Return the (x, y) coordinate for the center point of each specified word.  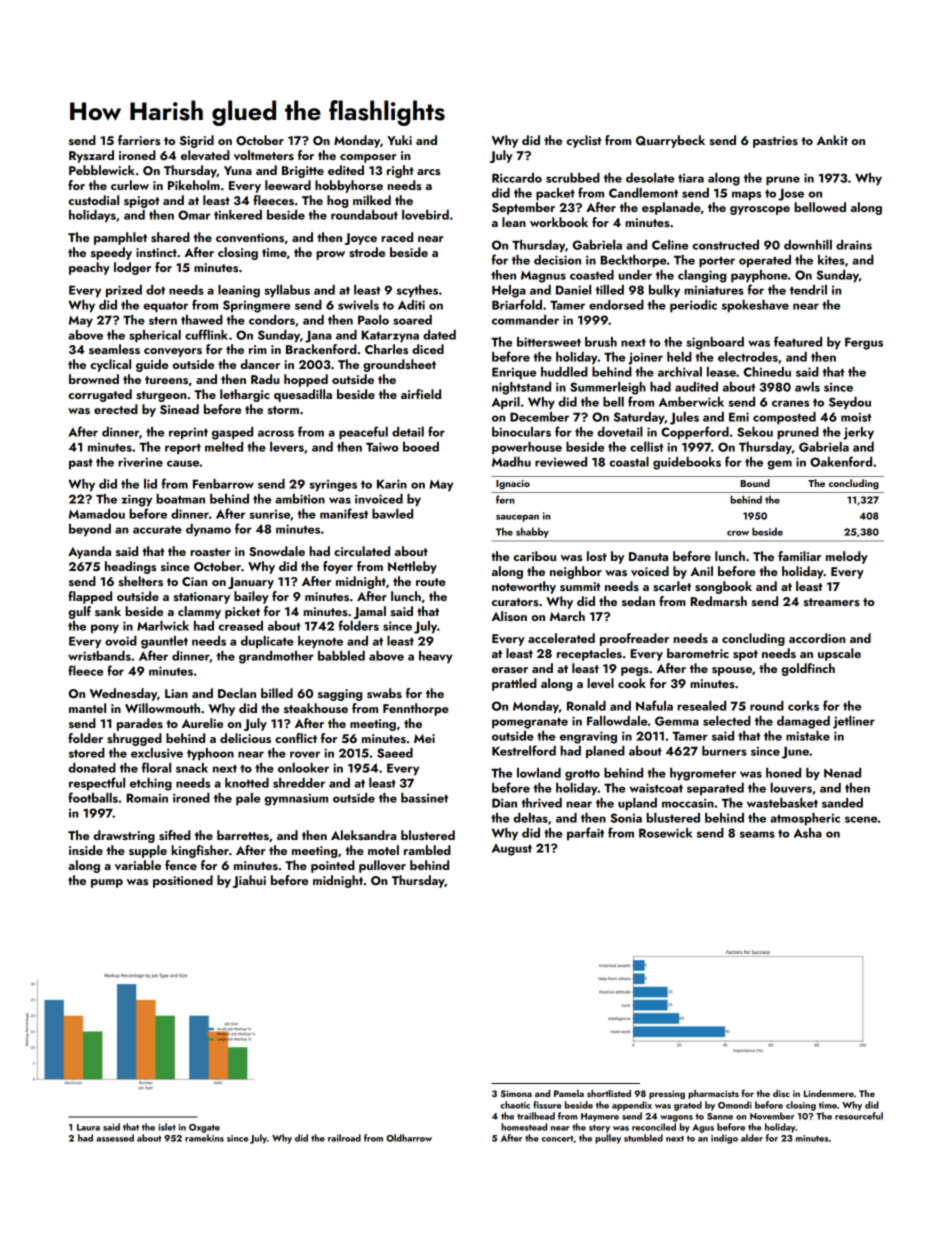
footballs (93, 797)
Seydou (850, 403)
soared (412, 320)
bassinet (424, 798)
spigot (141, 202)
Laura (88, 1127)
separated (715, 789)
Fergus (864, 343)
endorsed (616, 305)
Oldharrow (409, 1138)
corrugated (100, 395)
